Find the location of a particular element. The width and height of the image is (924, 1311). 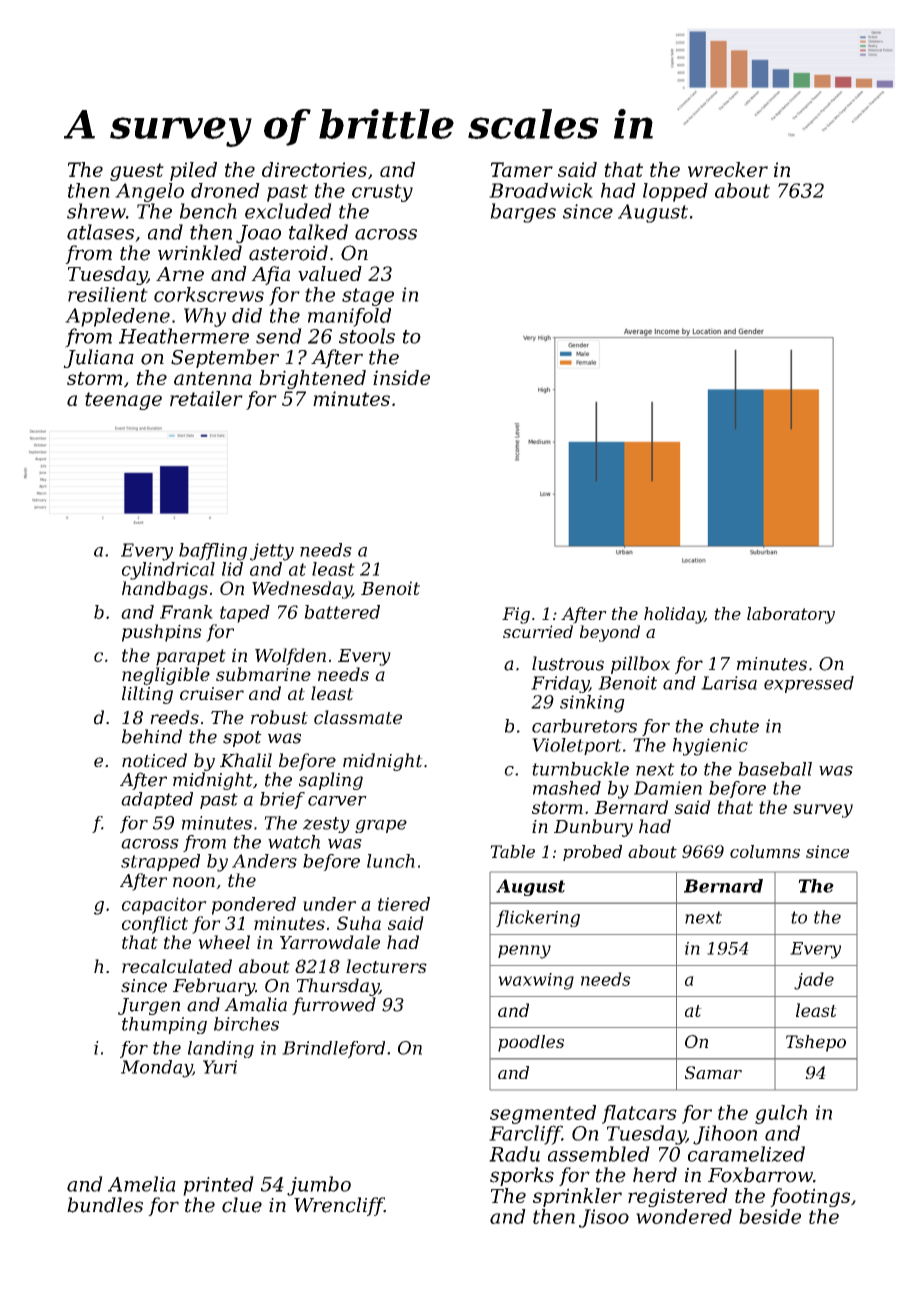

guest is located at coordinates (137, 172).
